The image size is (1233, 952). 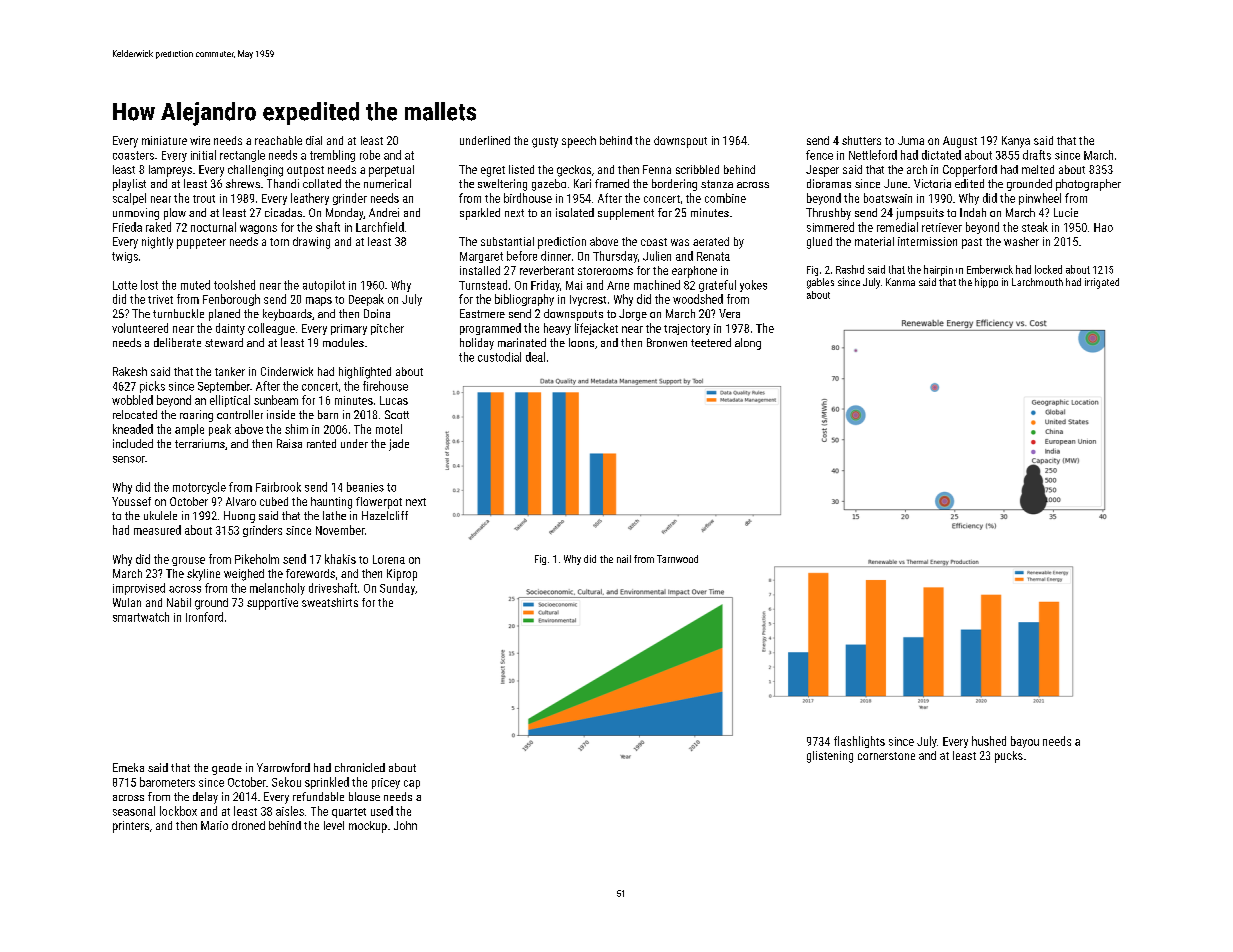 What do you see at coordinates (1025, 742) in the screenshot?
I see `bayou` at bounding box center [1025, 742].
